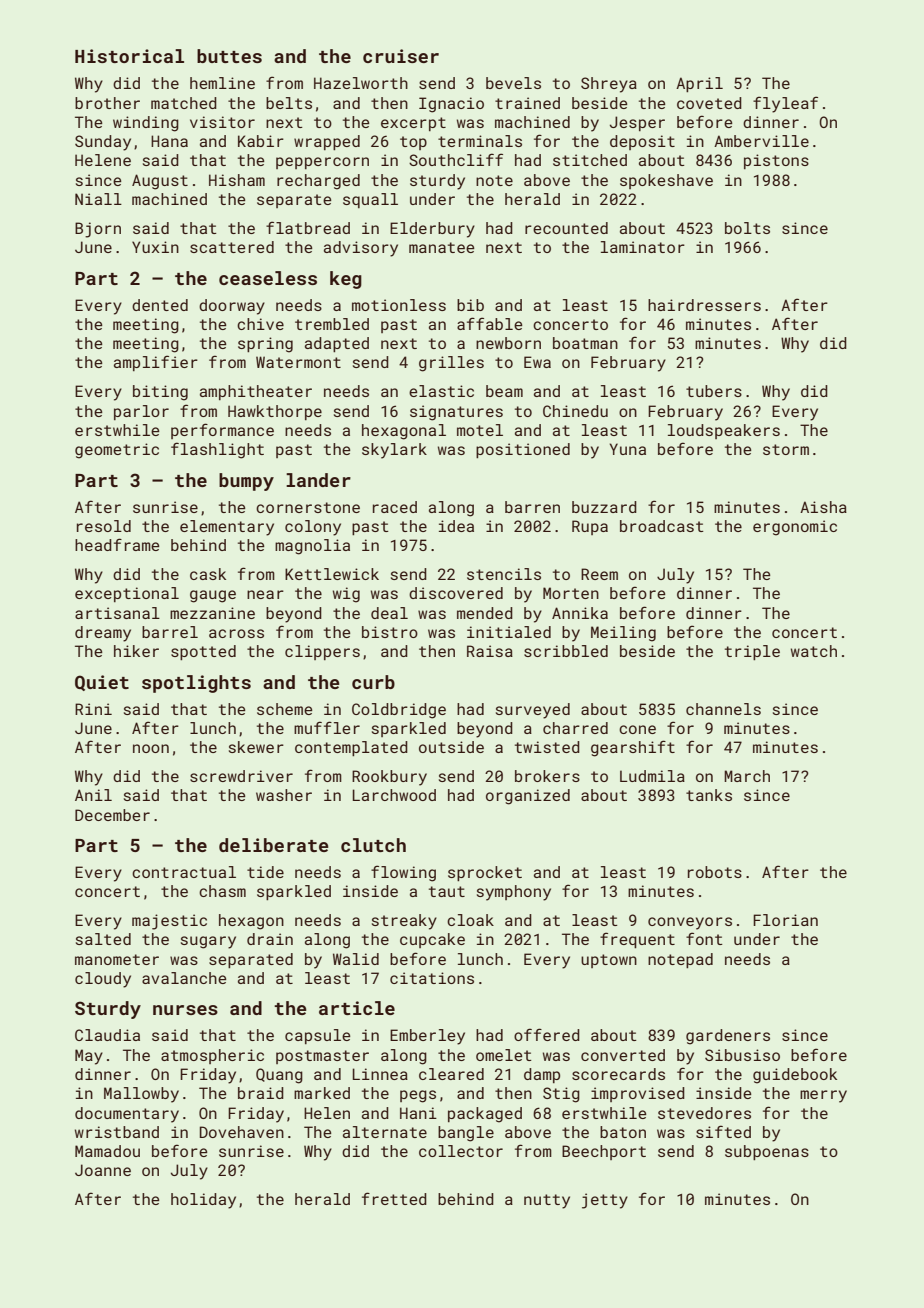  I want to click on robots, so click(715, 872).
